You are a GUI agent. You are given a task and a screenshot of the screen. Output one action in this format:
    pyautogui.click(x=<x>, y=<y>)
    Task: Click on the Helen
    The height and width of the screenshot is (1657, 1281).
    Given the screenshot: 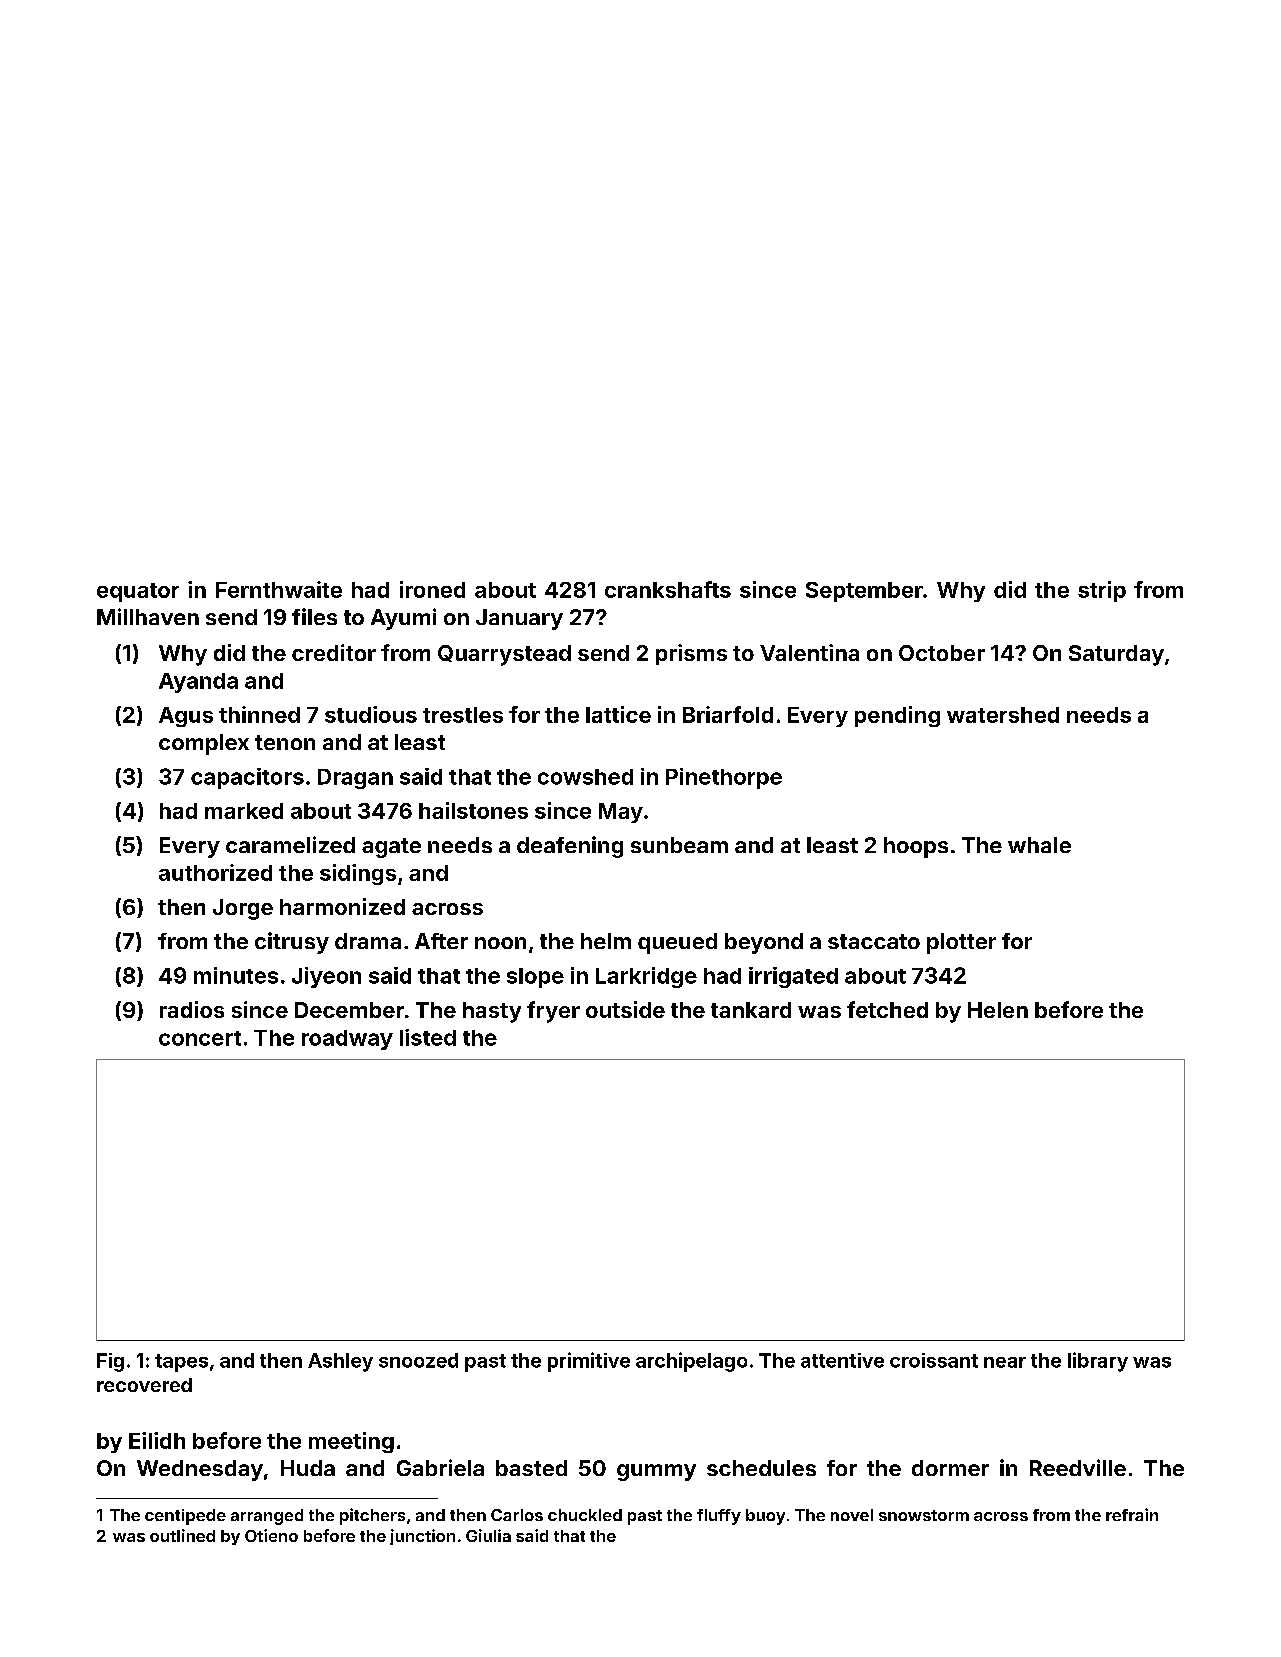 What is the action you would take?
    pyautogui.click(x=998, y=1010)
